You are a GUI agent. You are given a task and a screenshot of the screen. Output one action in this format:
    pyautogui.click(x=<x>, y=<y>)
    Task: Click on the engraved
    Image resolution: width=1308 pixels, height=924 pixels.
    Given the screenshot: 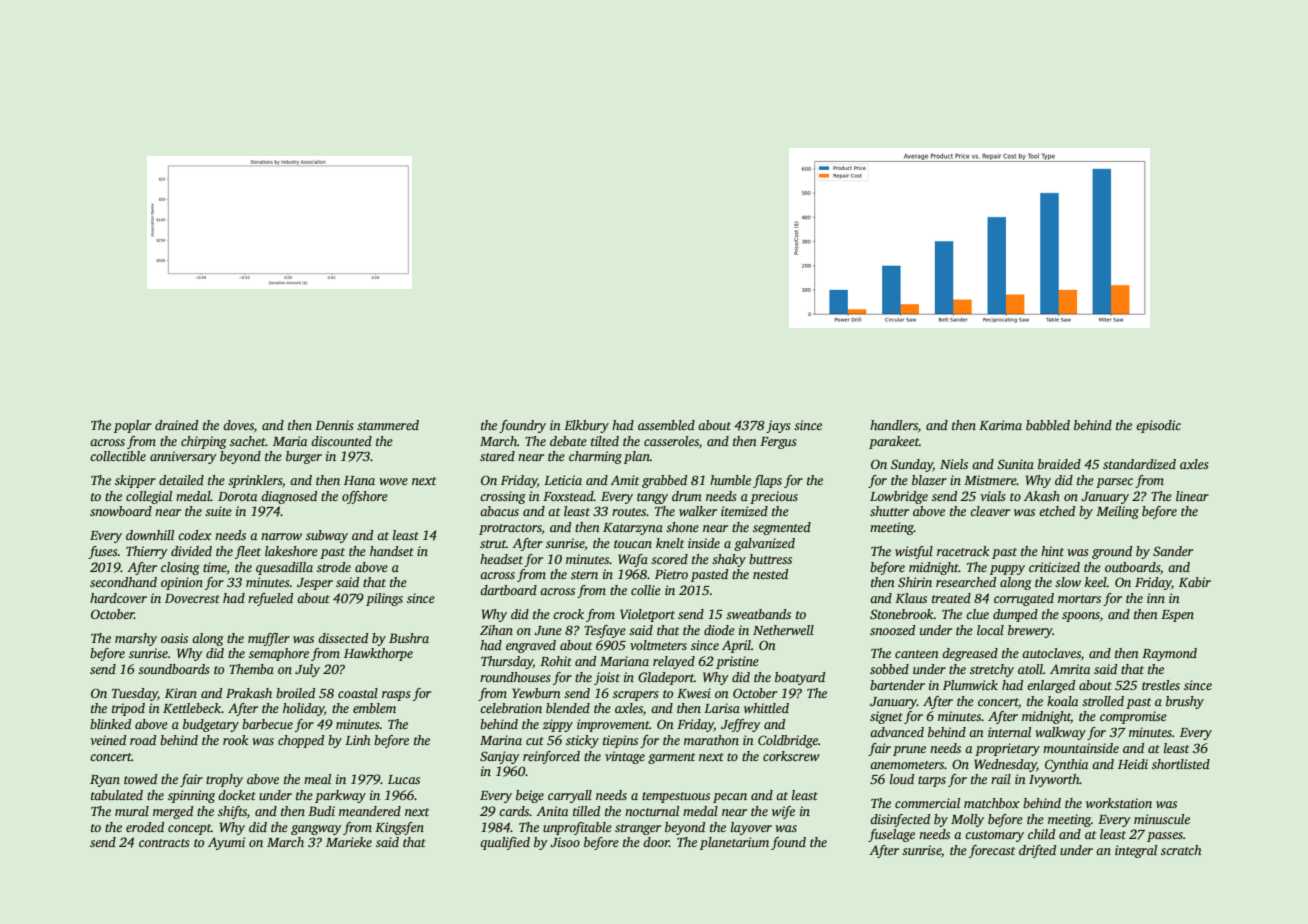 What is the action you would take?
    pyautogui.click(x=531, y=646)
